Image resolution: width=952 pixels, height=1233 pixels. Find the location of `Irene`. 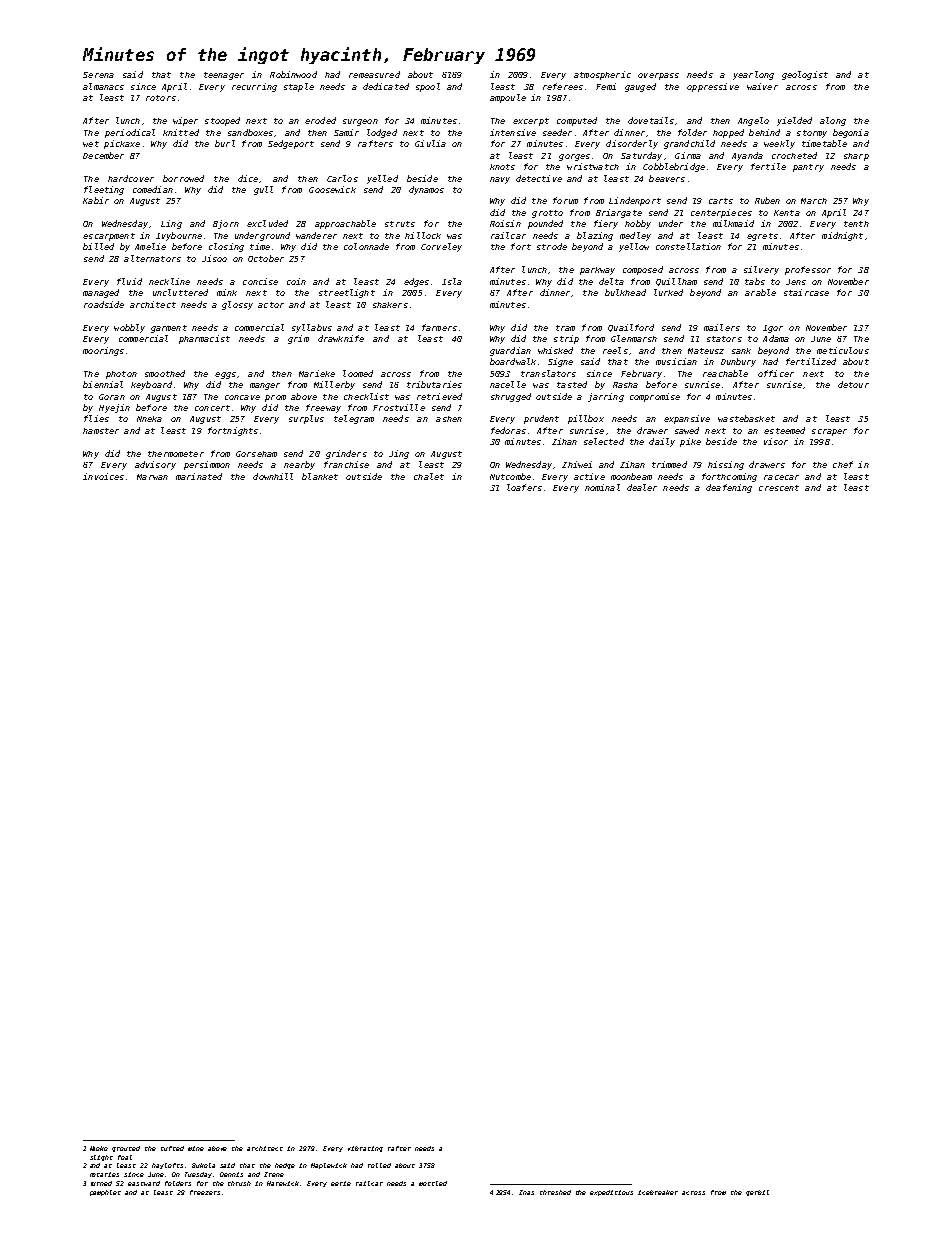

Irene is located at coordinates (274, 1174).
